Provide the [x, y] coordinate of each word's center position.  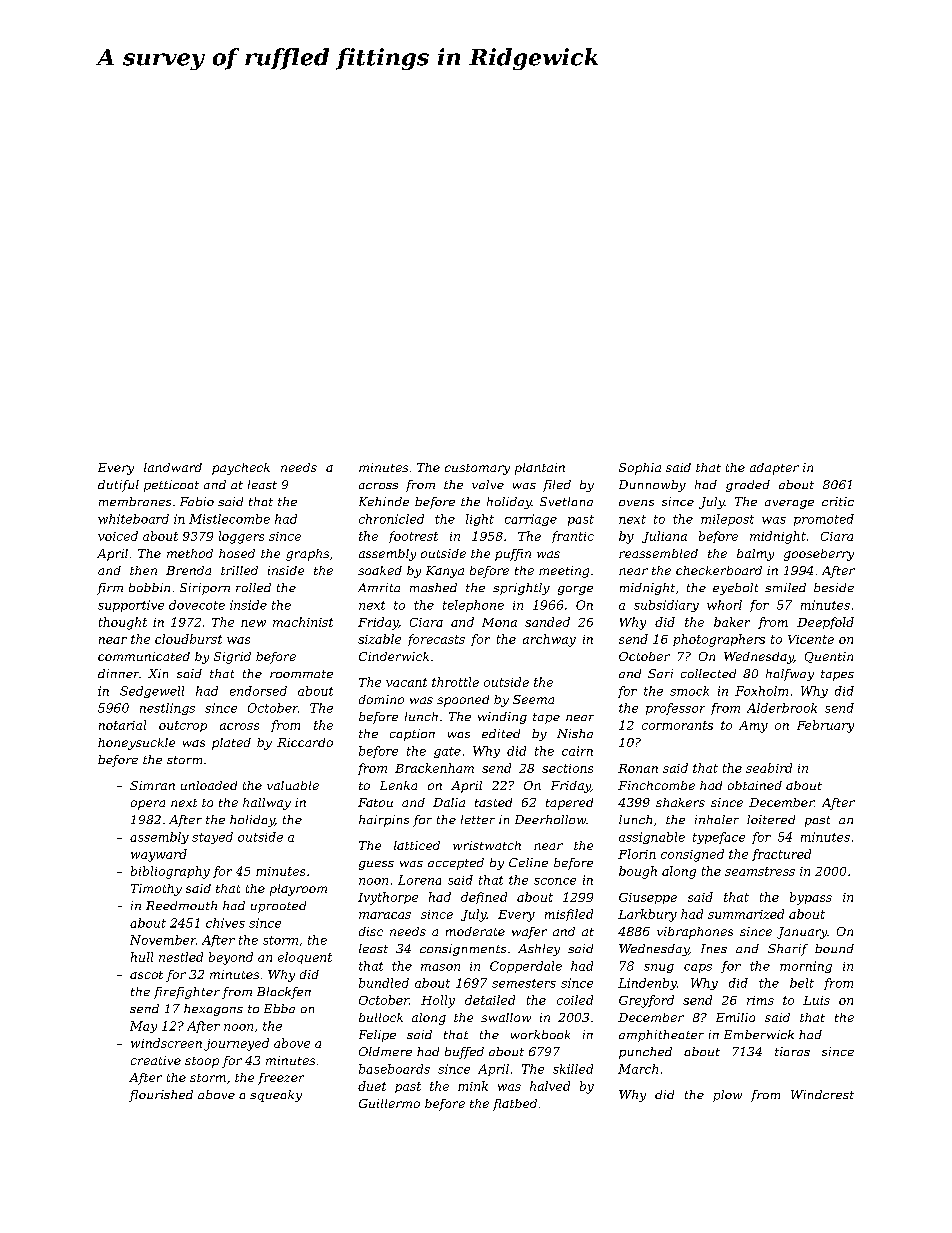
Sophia [640, 469]
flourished [161, 1096]
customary [477, 469]
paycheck [241, 469]
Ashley [539, 950]
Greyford [646, 1001]
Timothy [156, 890]
